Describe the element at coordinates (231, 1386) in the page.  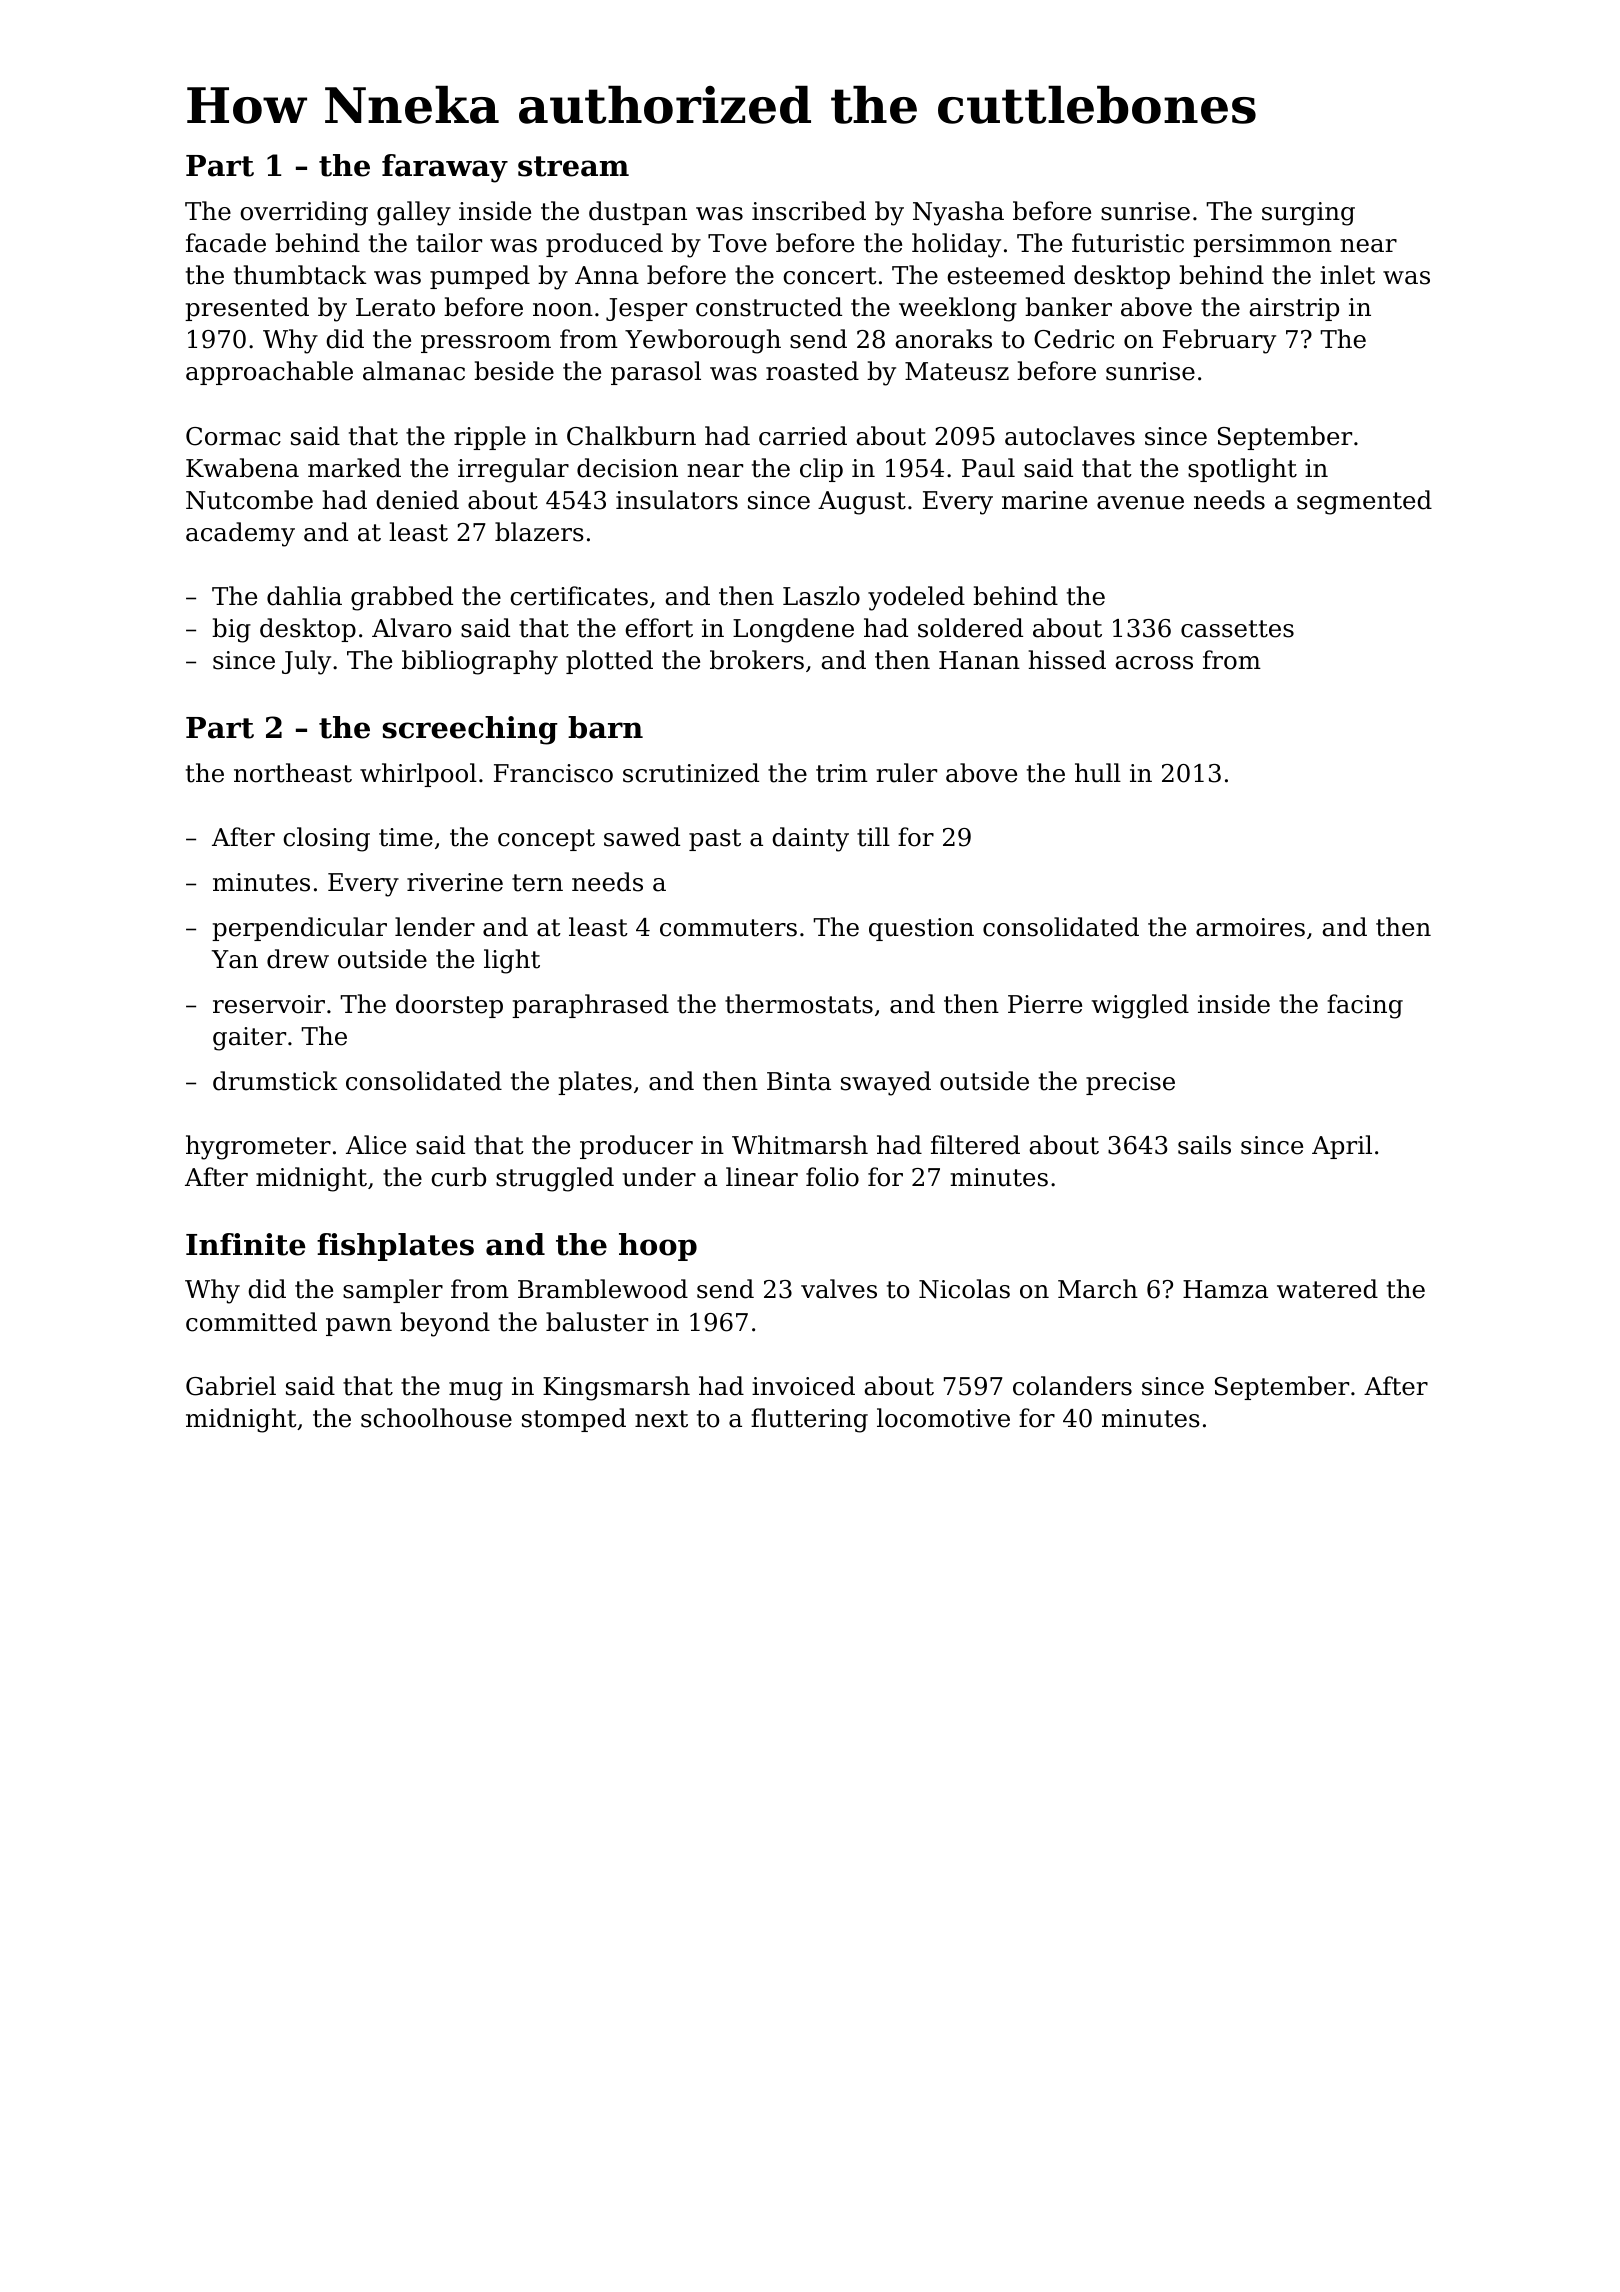
I see `Gabriel` at that location.
